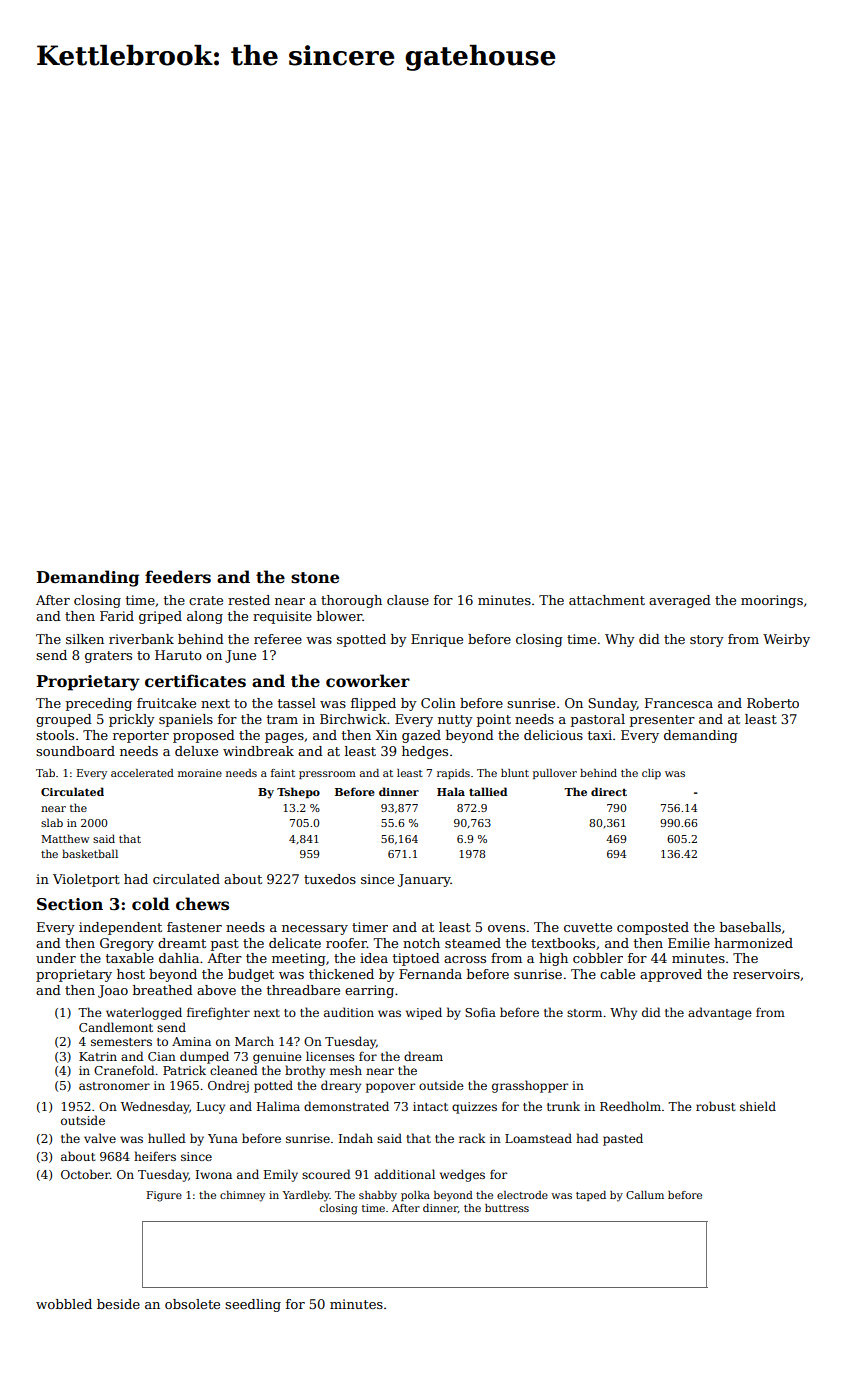 This screenshot has width=849, height=1400. Describe the element at coordinates (651, 774) in the screenshot. I see `clip` at that location.
